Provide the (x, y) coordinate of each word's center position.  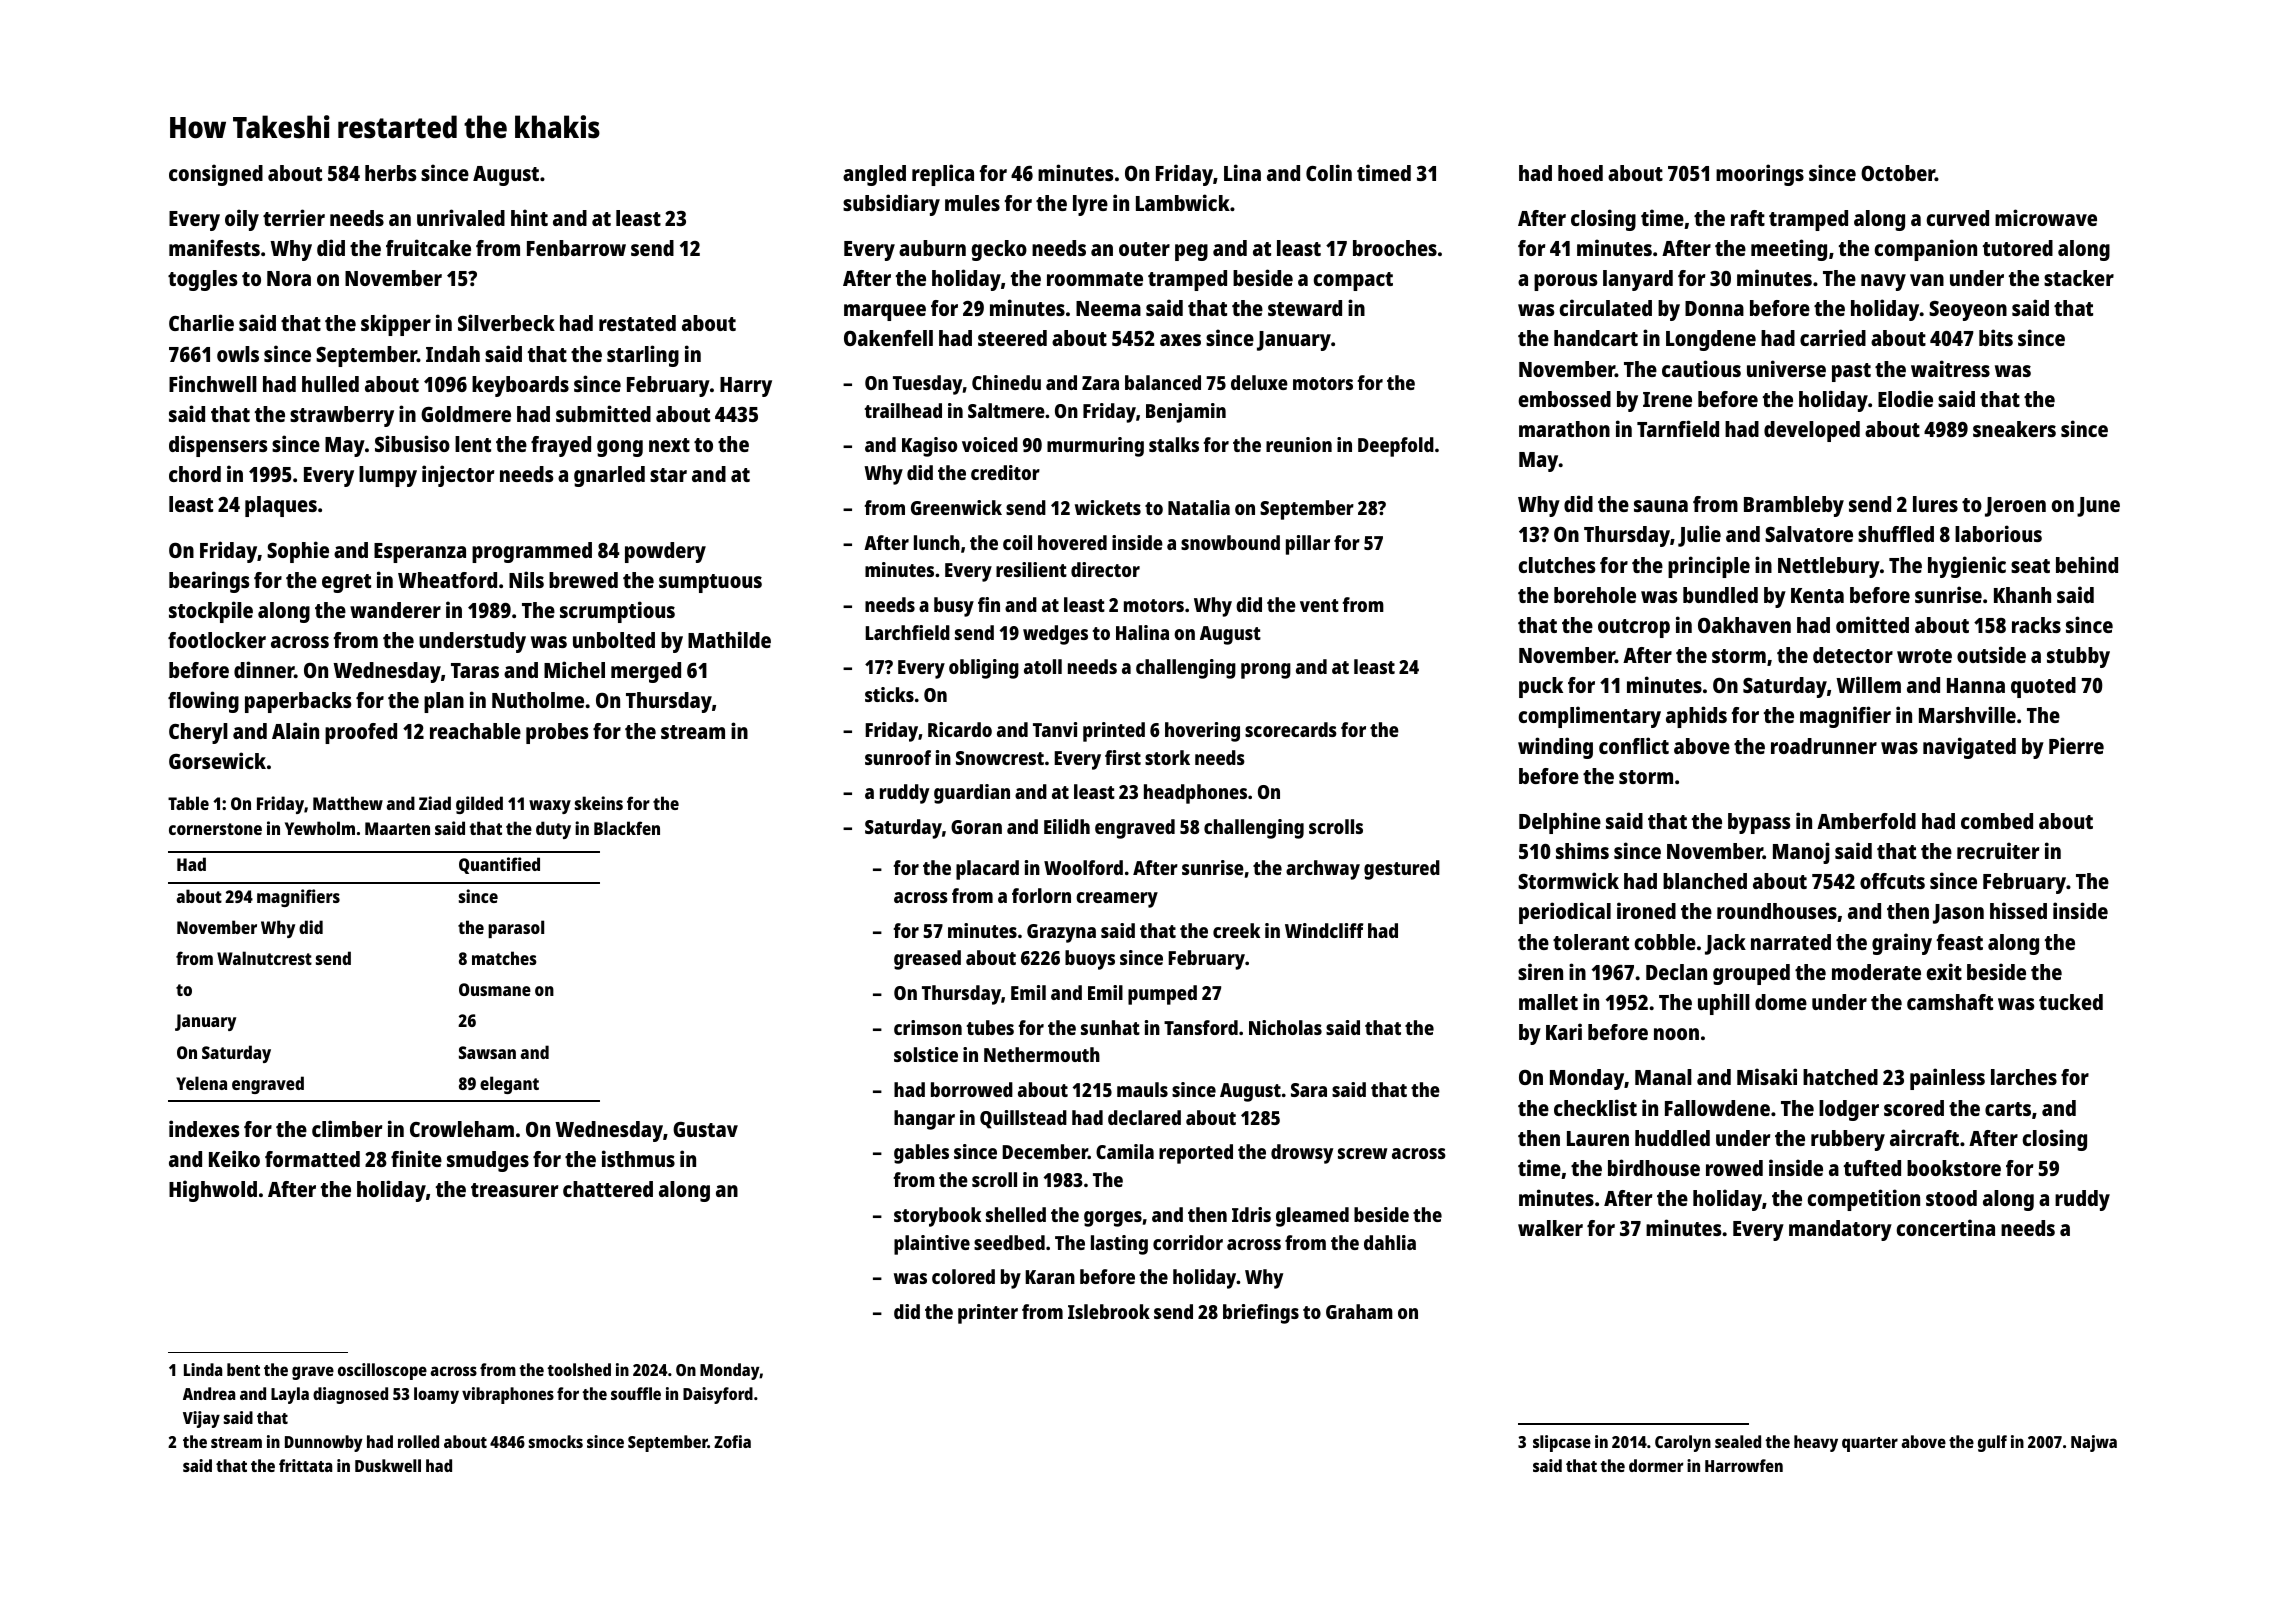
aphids (1696, 717)
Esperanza (420, 553)
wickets (1108, 507)
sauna (1661, 506)
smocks (556, 1441)
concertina (1946, 1227)
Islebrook (1109, 1311)
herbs (391, 173)
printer (988, 1314)
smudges (488, 1161)
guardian (972, 794)
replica (943, 175)
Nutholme (538, 700)
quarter (1870, 1444)
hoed (1580, 173)
